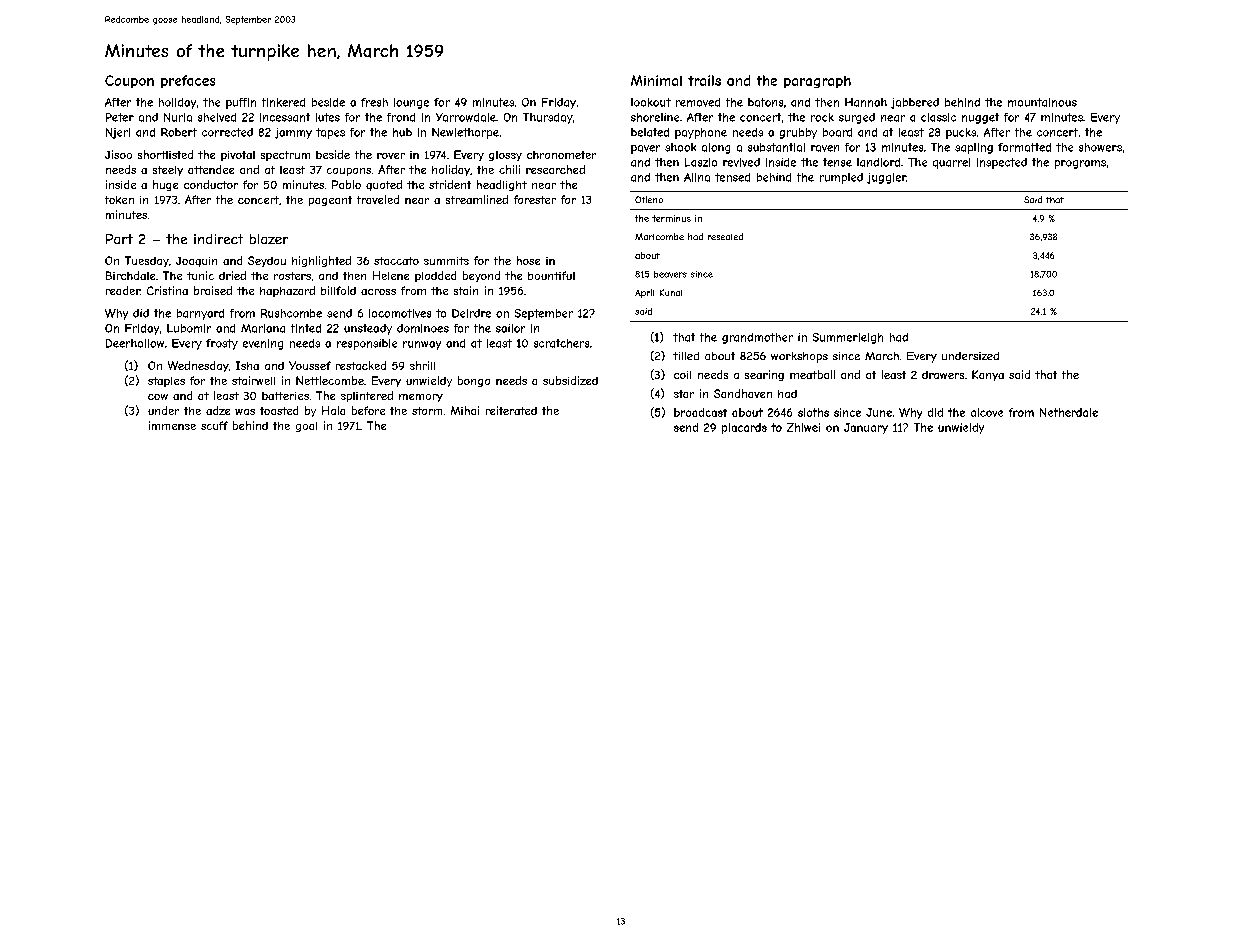 The image size is (1233, 952). Describe the element at coordinates (200, 275) in the screenshot. I see `tunic` at that location.
